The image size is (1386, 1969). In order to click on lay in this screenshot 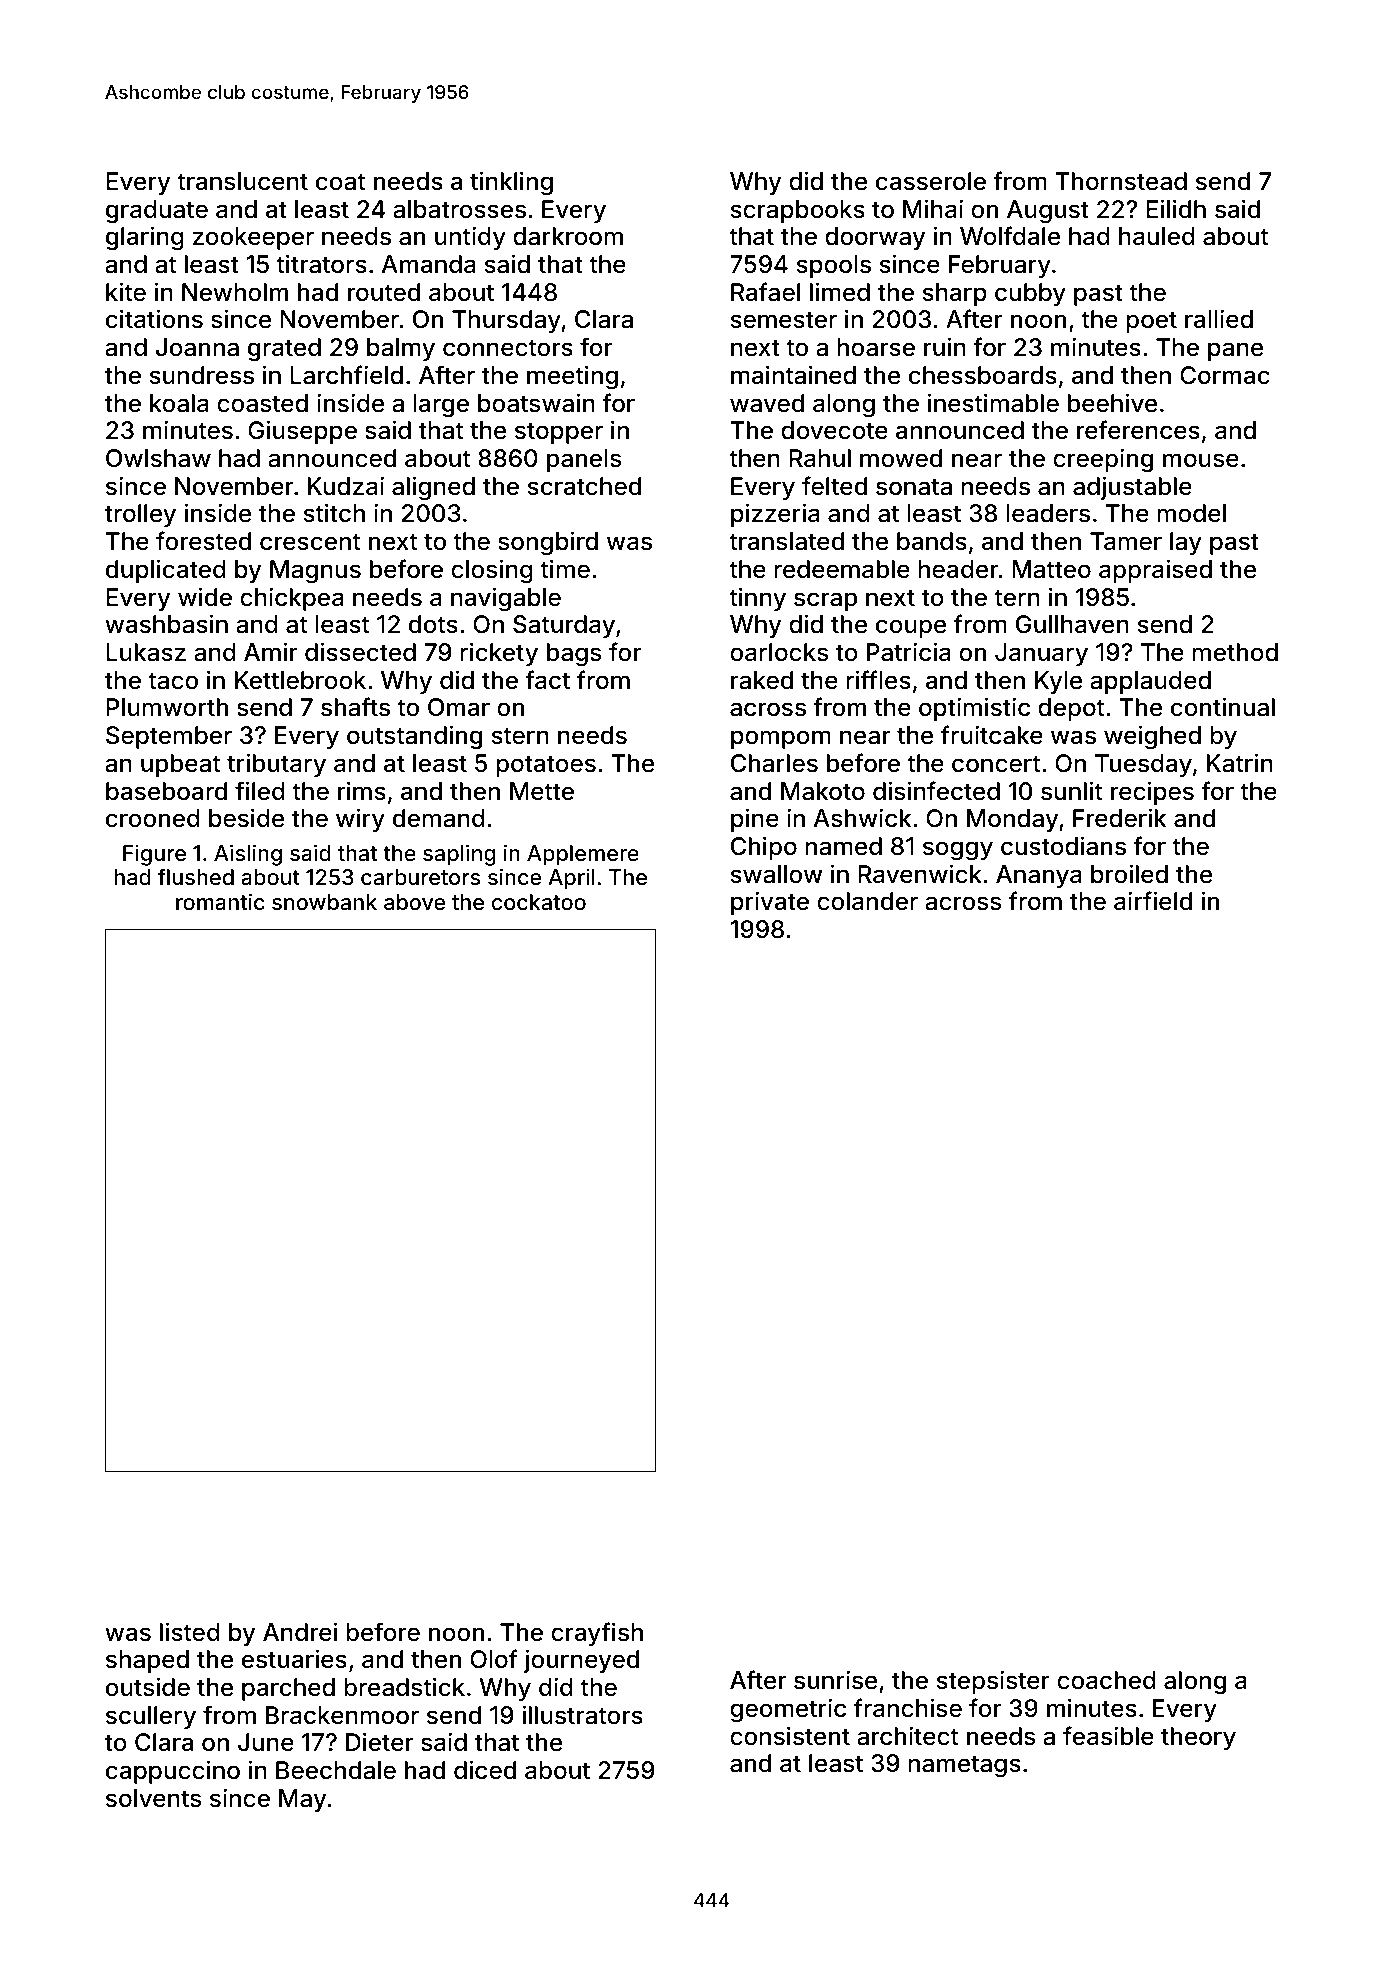, I will do `click(1186, 543)`.
